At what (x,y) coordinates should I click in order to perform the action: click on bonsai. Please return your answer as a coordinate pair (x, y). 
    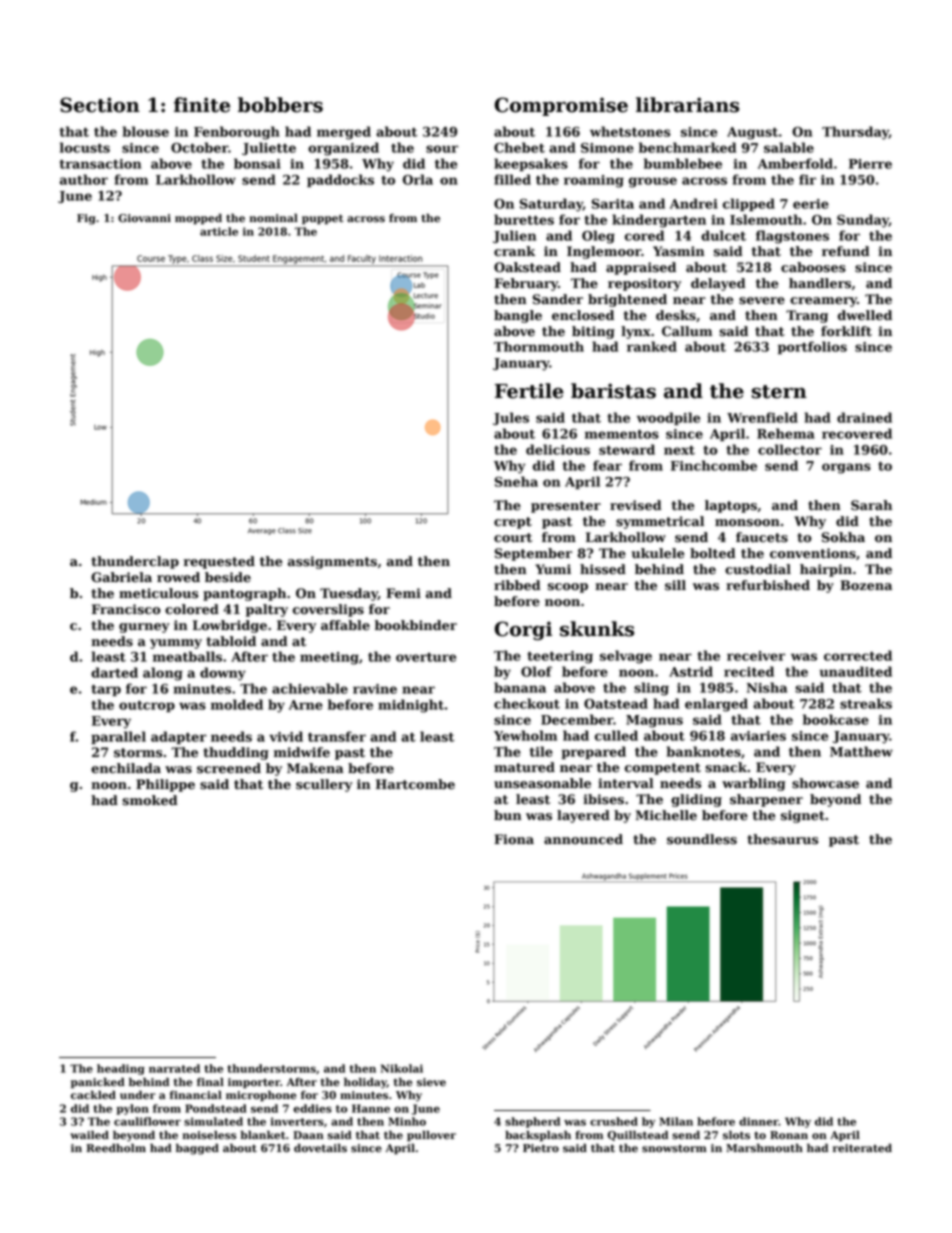
    Looking at the image, I should click on (257, 163).
